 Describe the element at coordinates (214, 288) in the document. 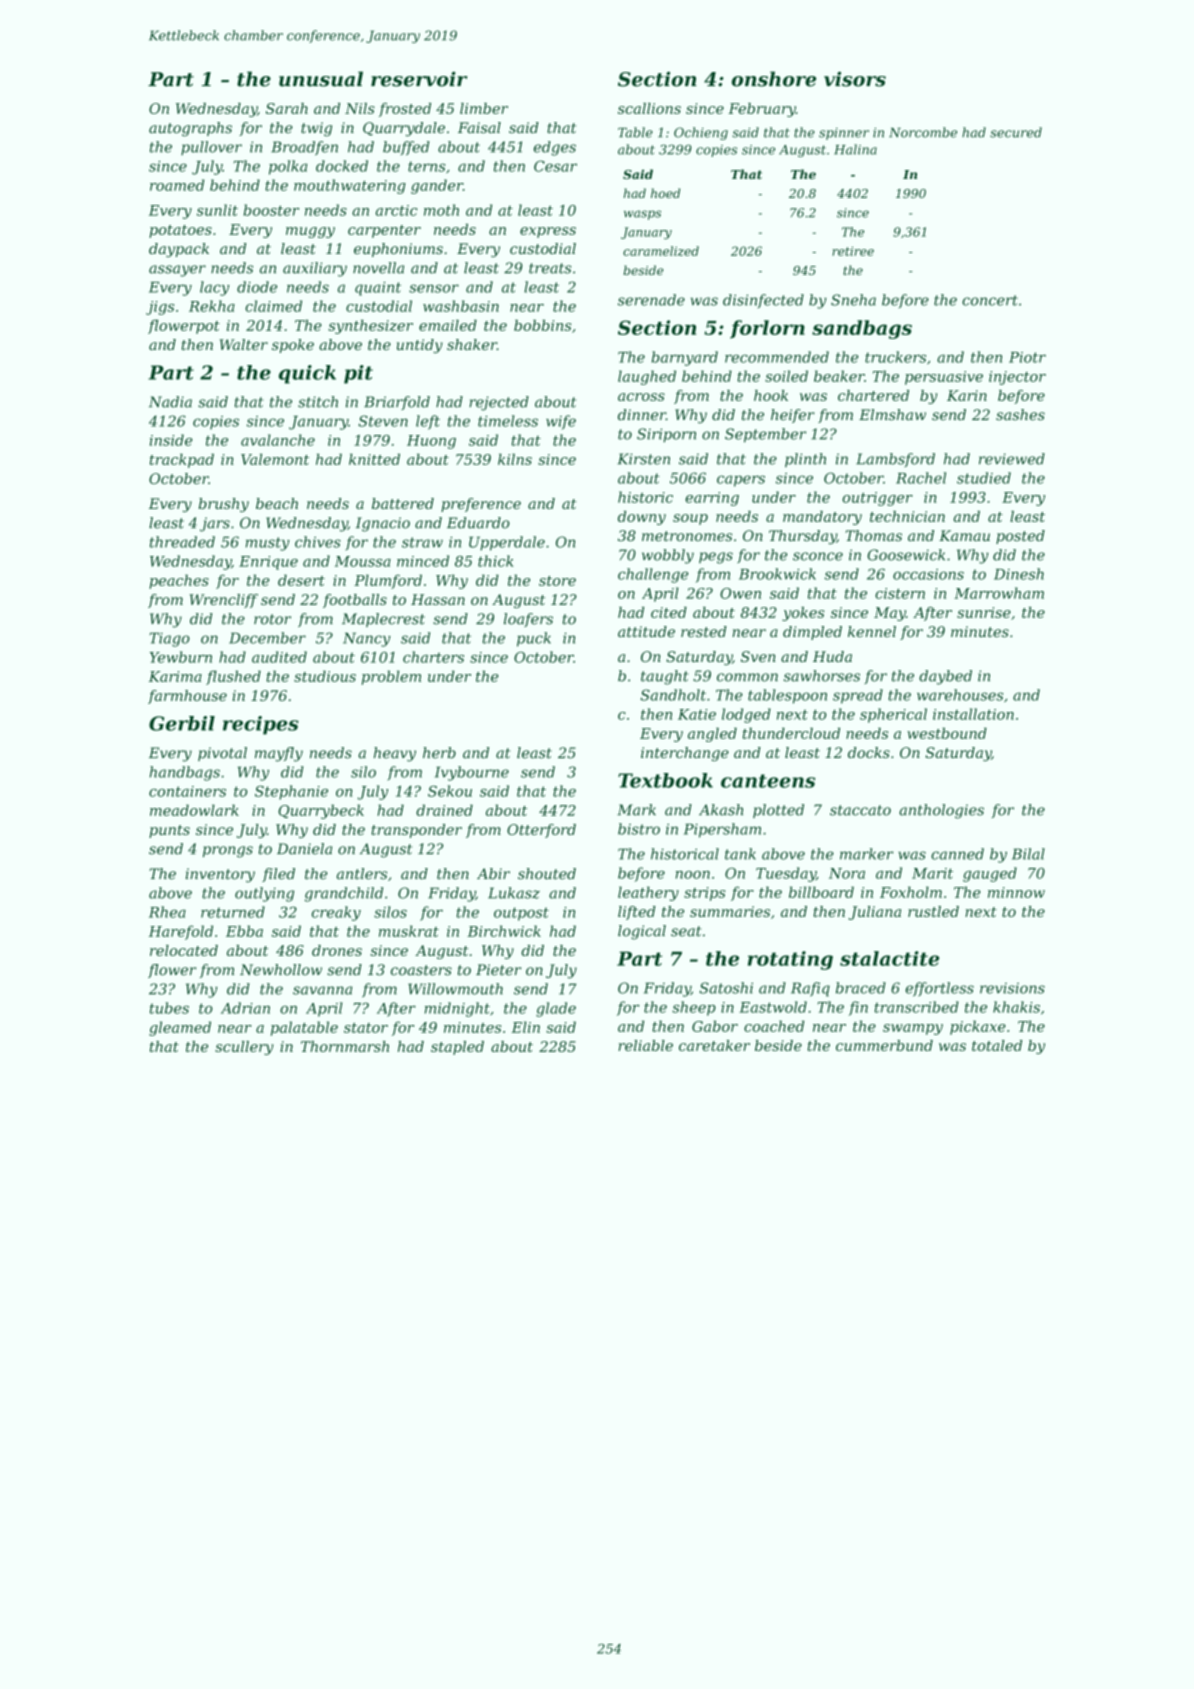

I see `lacy` at that location.
